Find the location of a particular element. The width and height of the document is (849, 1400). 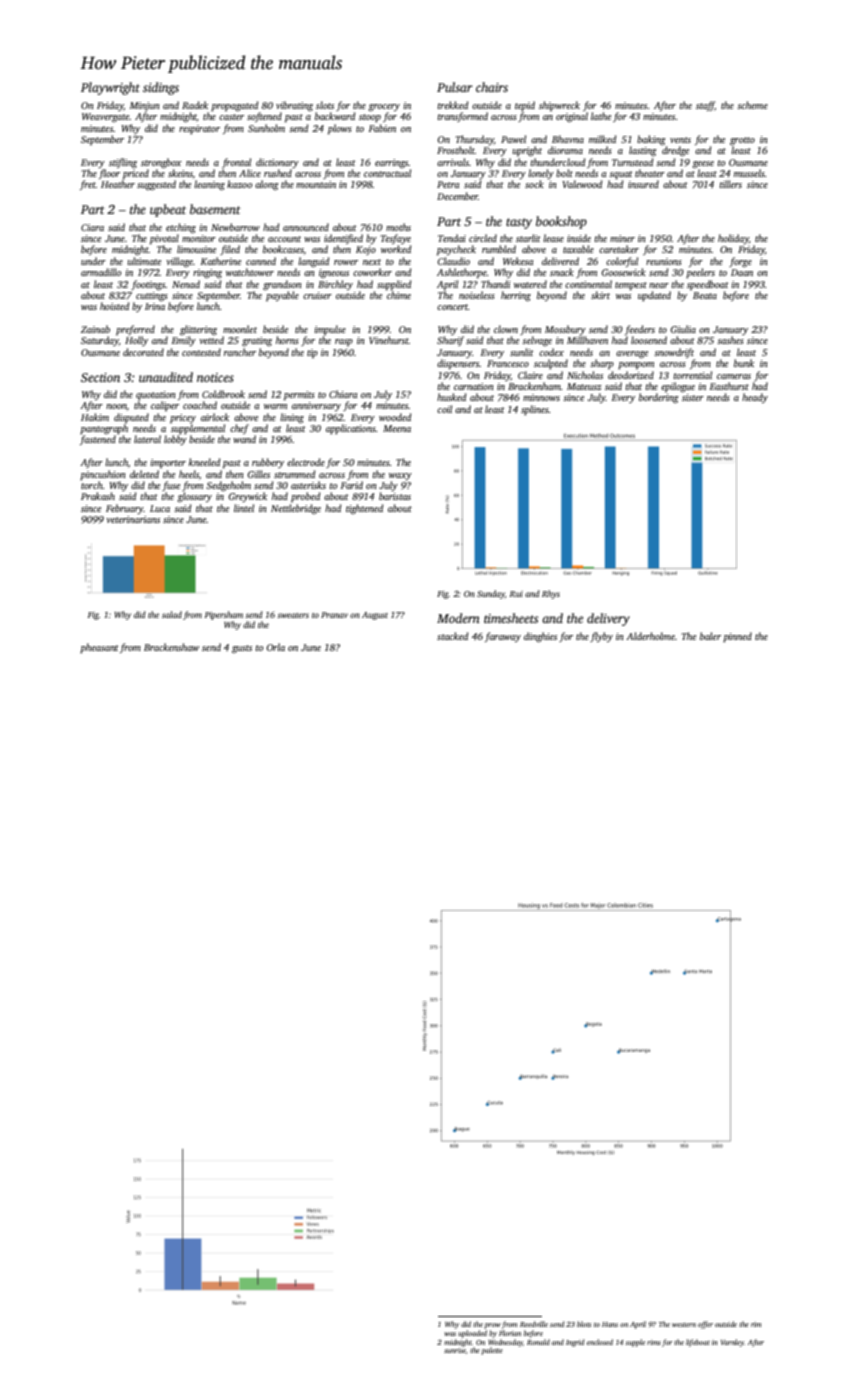

flyby is located at coordinates (601, 637).
